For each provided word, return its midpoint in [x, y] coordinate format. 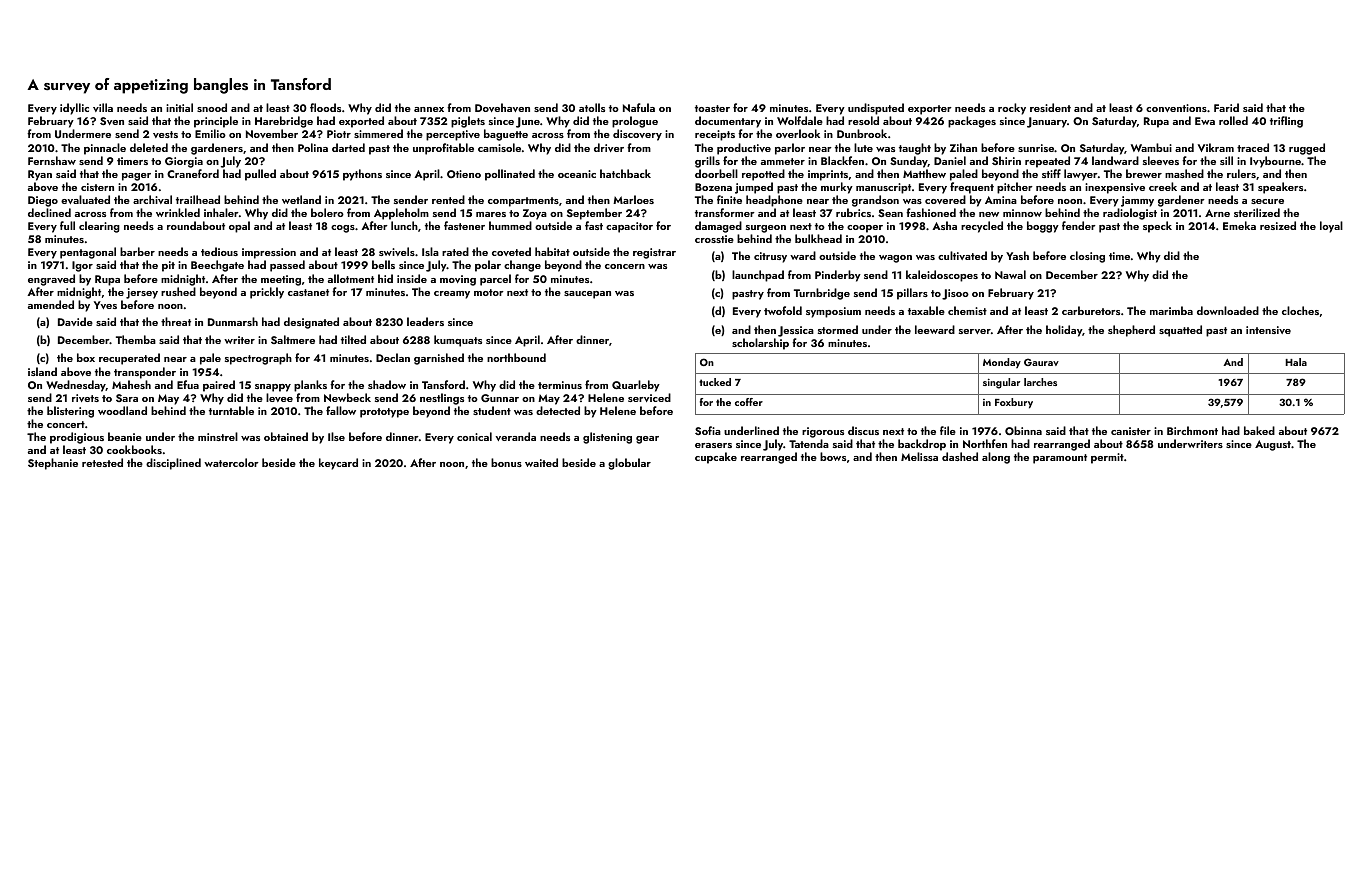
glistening [607, 438]
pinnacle [105, 149]
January [1047, 122]
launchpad [758, 276]
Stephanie [53, 464]
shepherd [1131, 331]
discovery [637, 135]
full [67, 225]
